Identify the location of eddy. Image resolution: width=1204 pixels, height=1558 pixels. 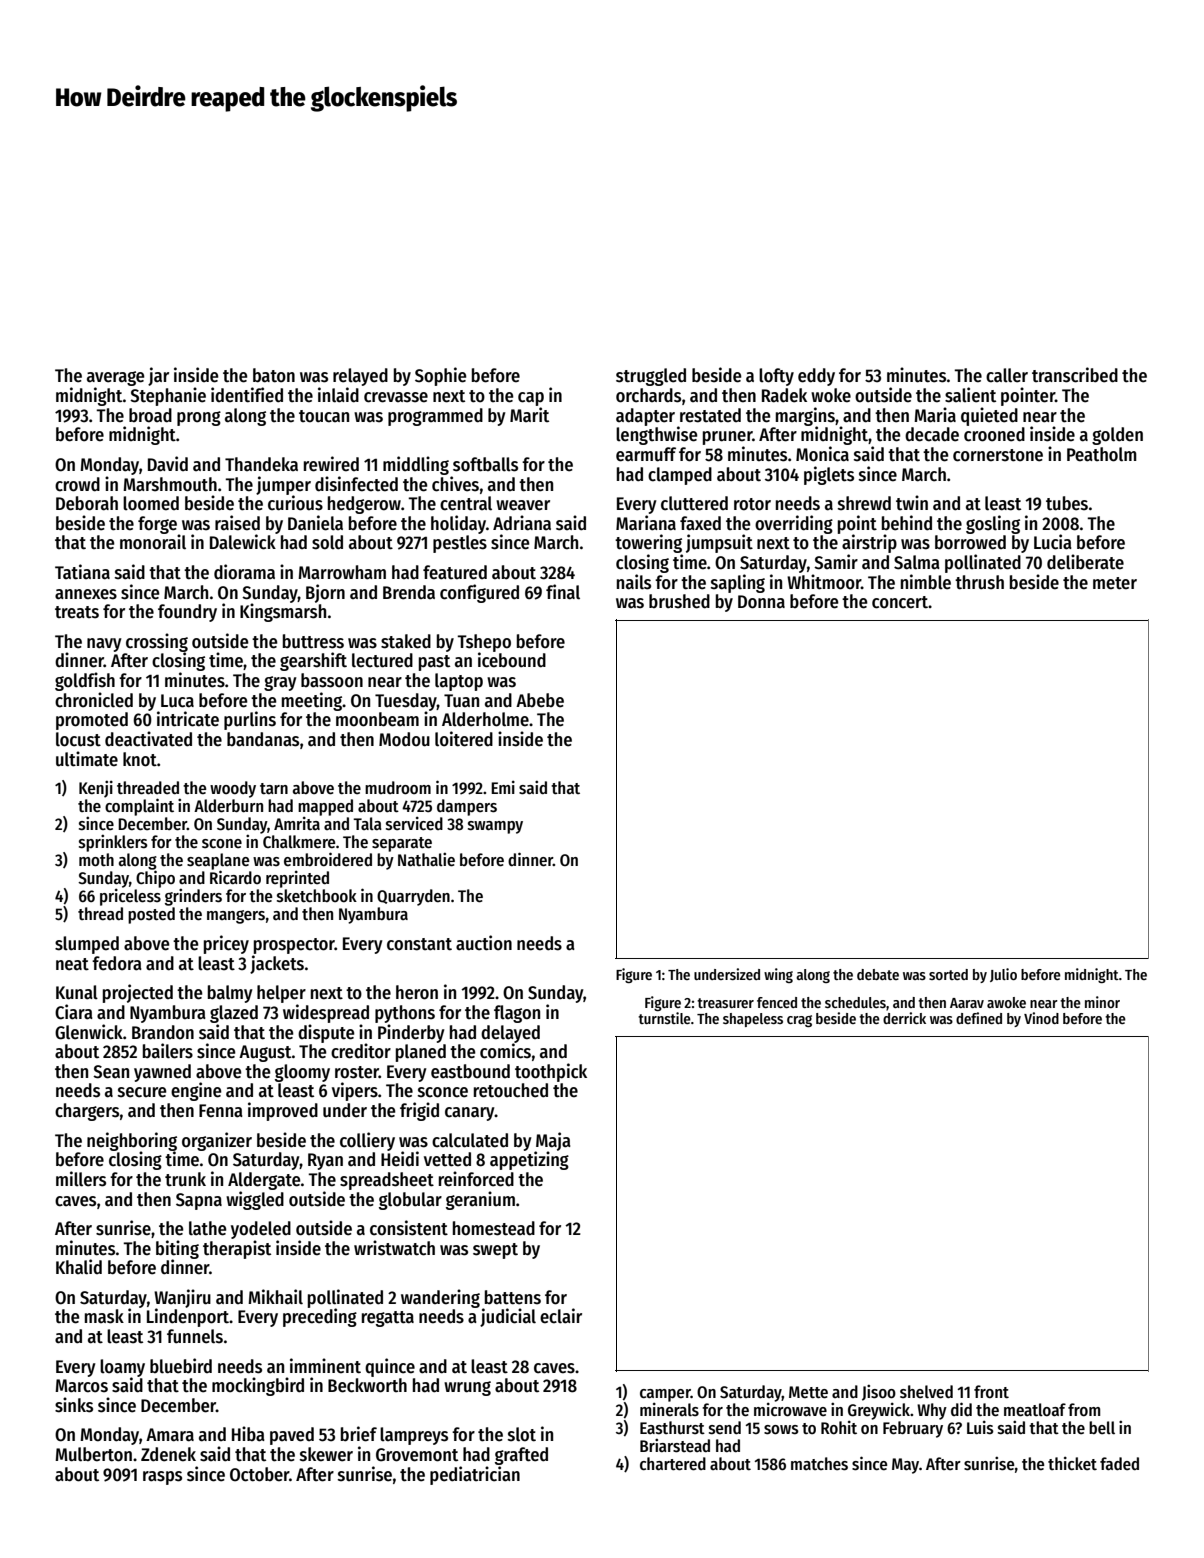
(816, 377).
